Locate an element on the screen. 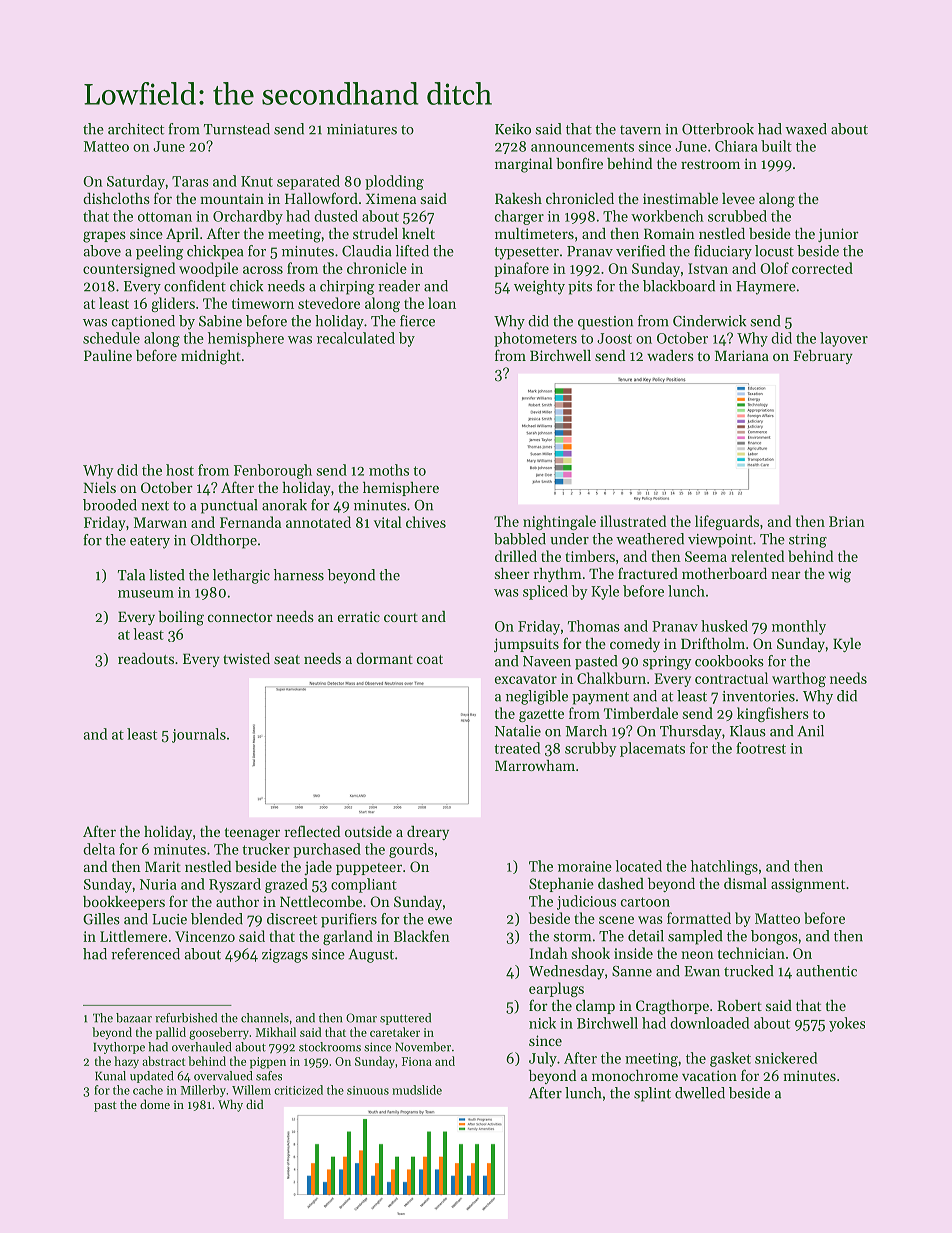 Image resolution: width=952 pixels, height=1233 pixels. assignment is located at coordinates (808, 885).
